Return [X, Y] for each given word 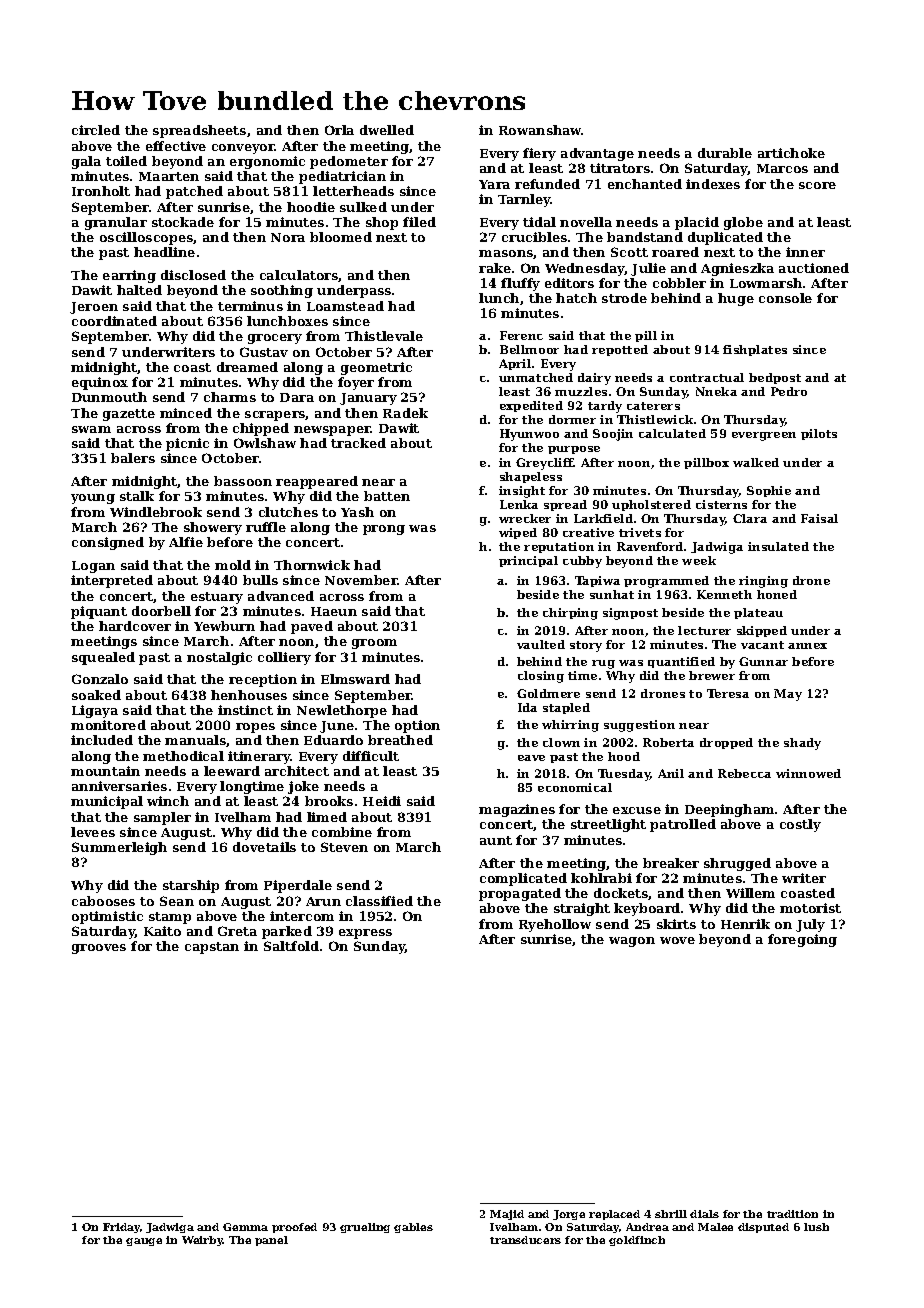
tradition [792, 1214]
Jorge [569, 1215]
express [365, 934]
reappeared [317, 482]
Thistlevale [384, 336]
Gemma [245, 1227]
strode [624, 298]
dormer [572, 419]
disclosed [193, 275]
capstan [212, 948]
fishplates [755, 350]
